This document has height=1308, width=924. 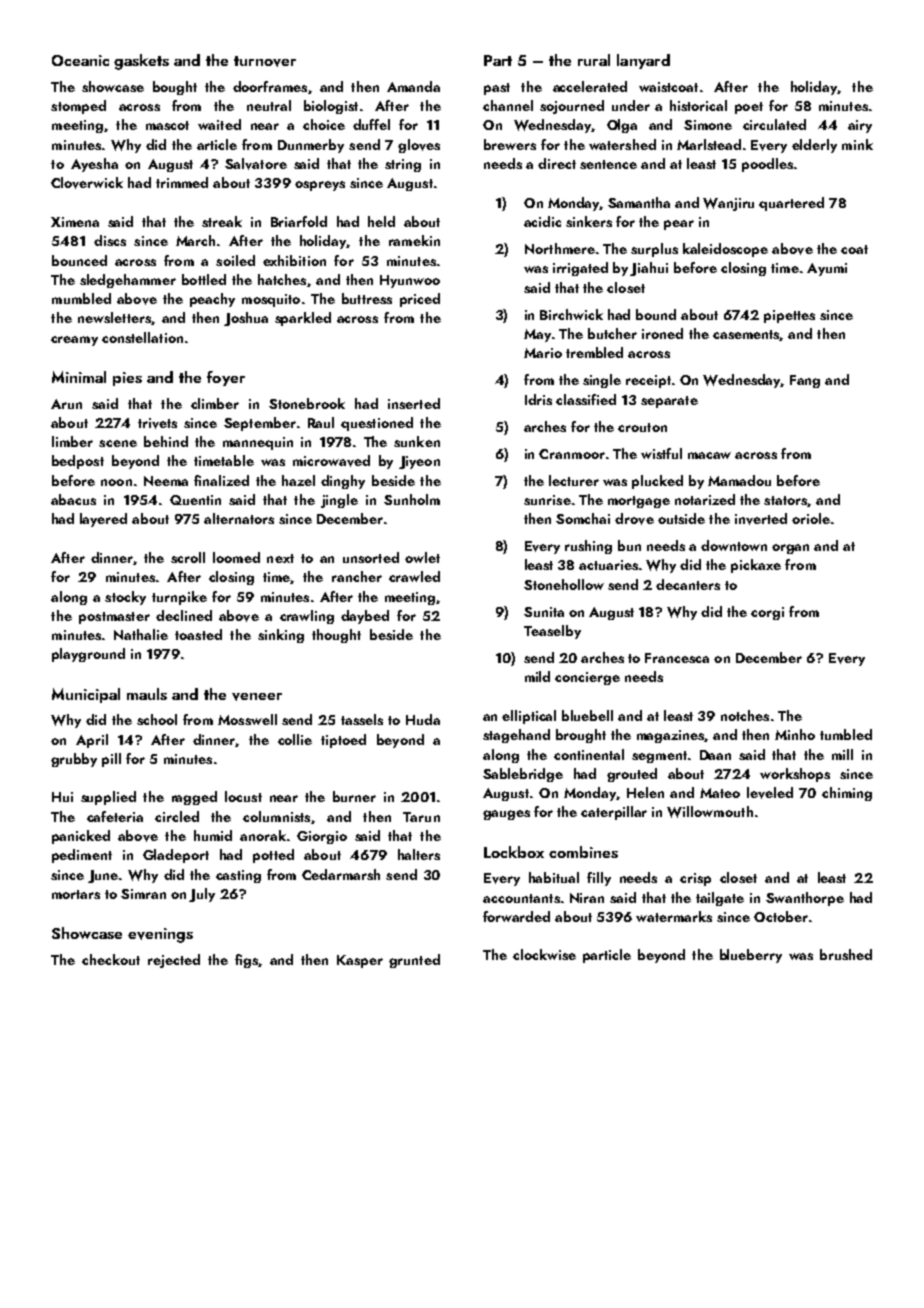 I want to click on buttress, so click(x=367, y=298).
